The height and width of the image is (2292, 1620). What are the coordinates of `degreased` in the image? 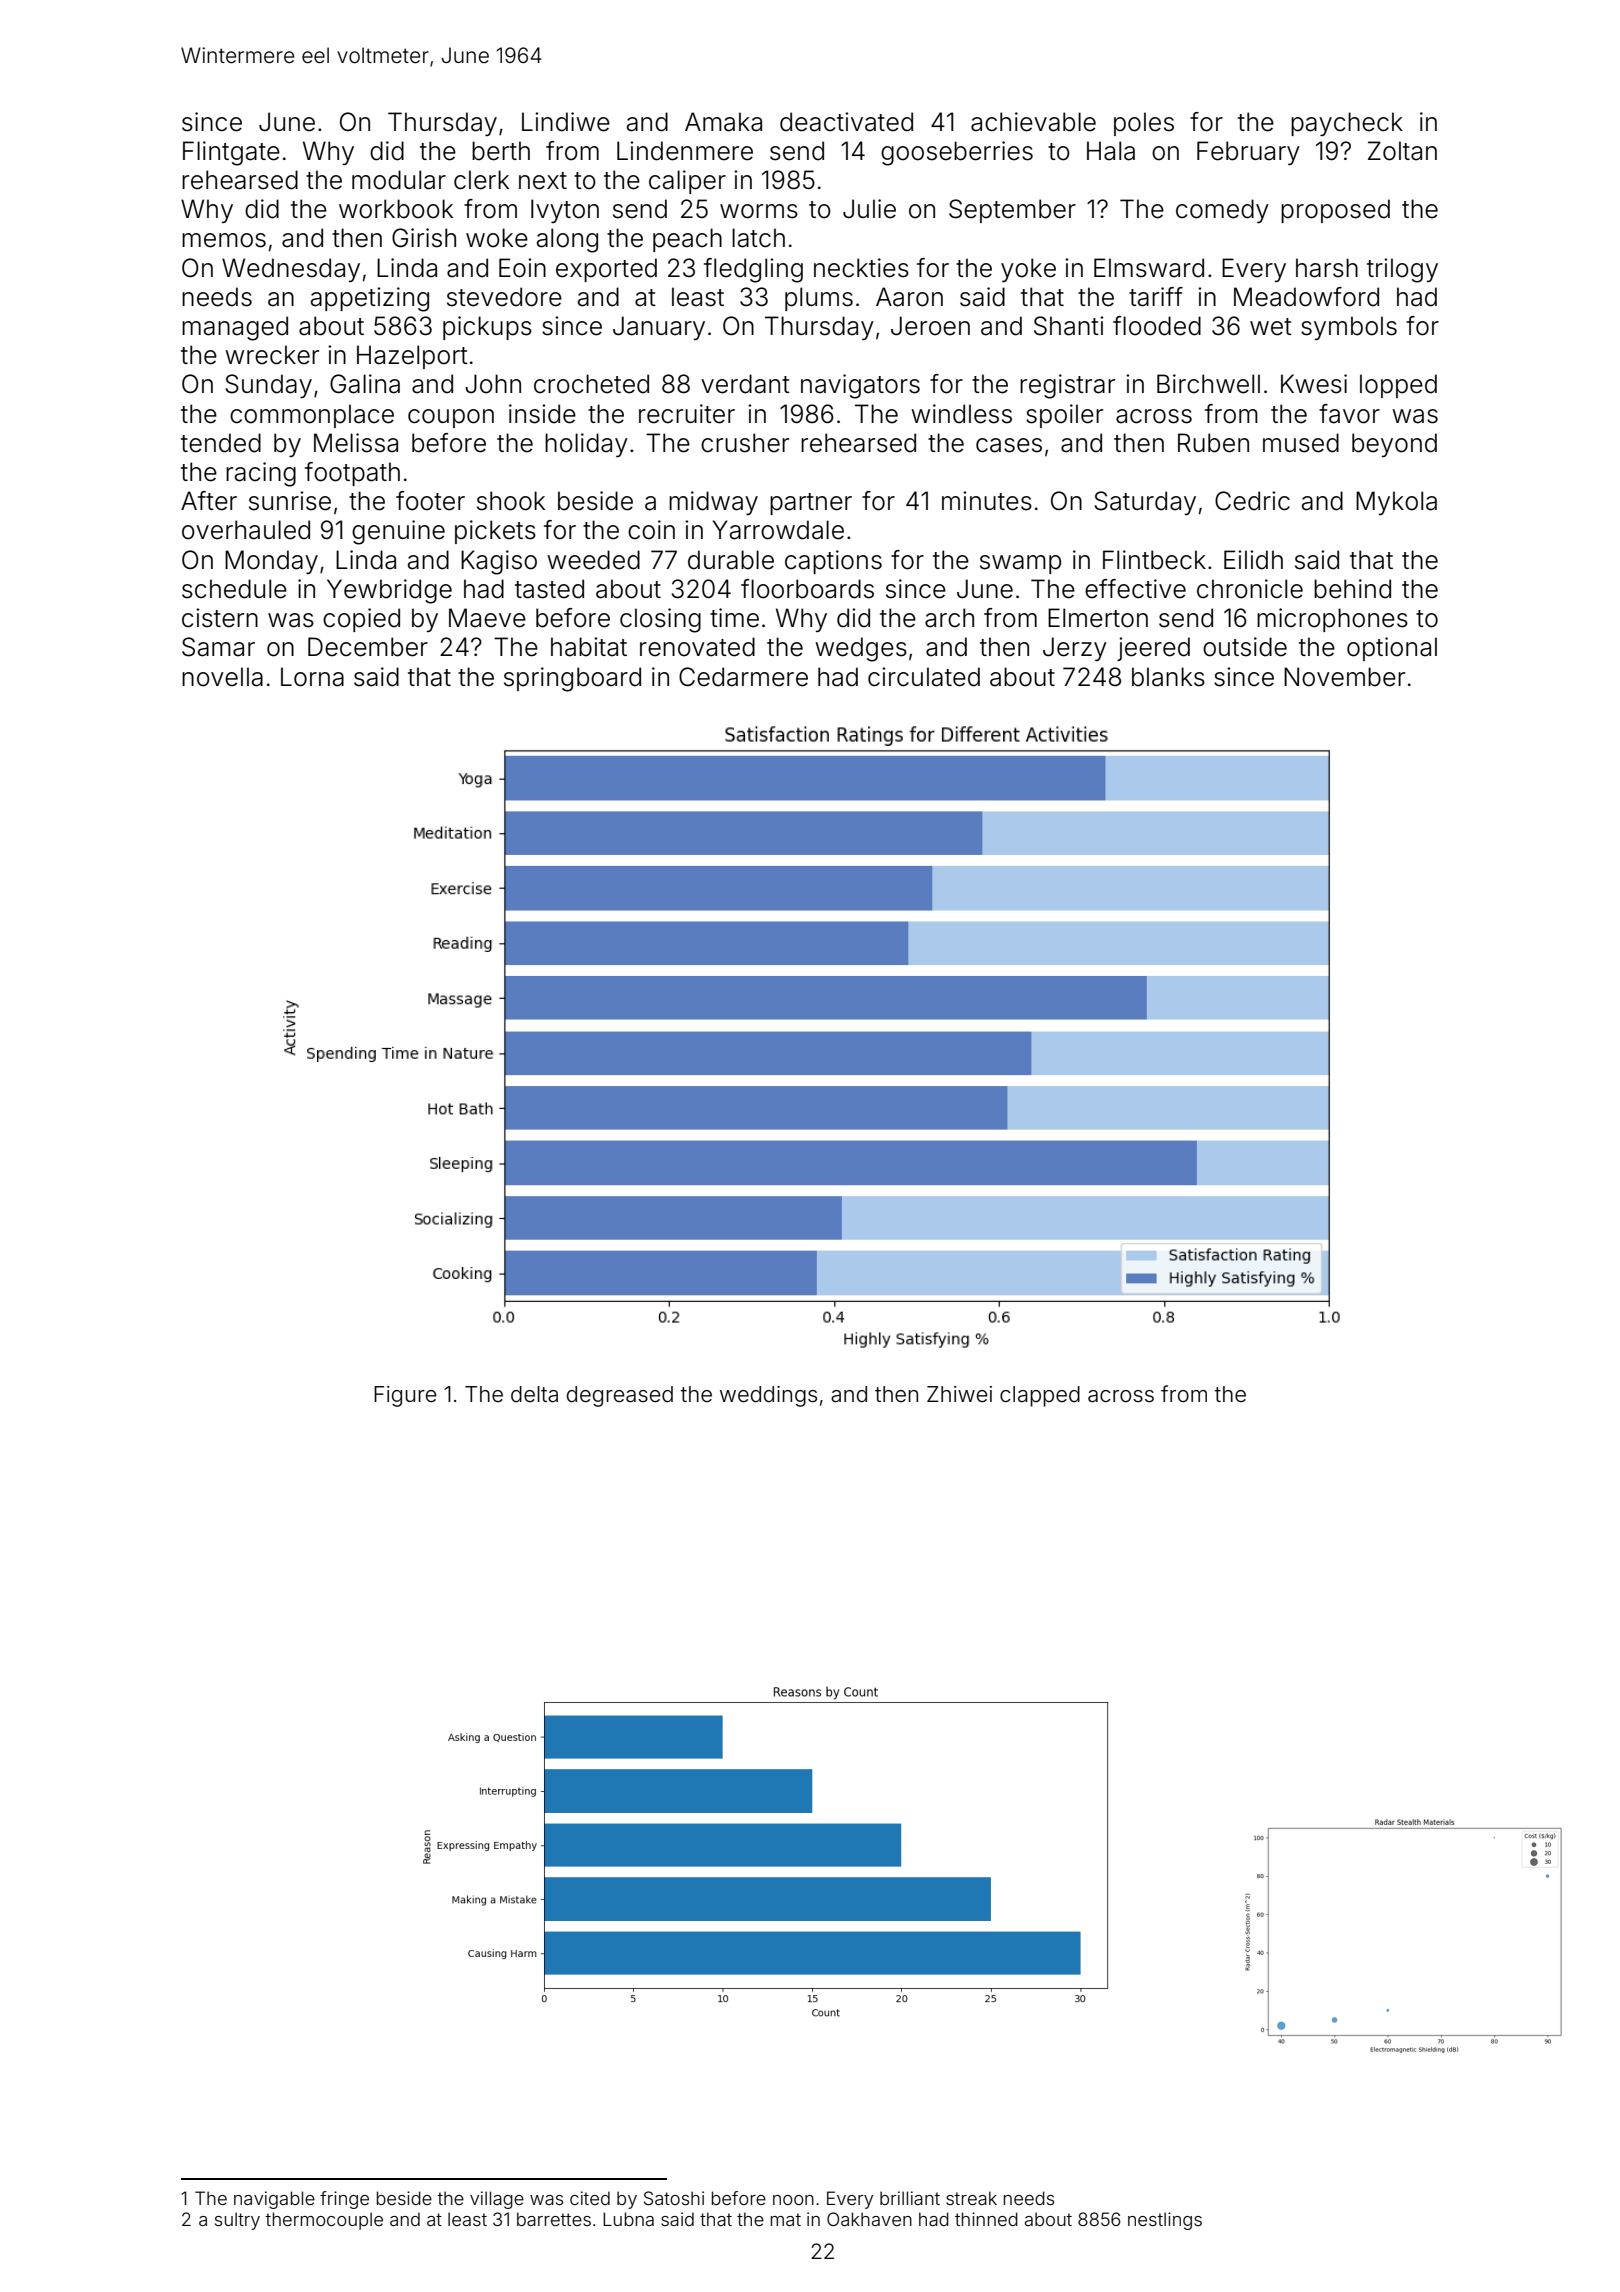 It's located at (620, 1396).
